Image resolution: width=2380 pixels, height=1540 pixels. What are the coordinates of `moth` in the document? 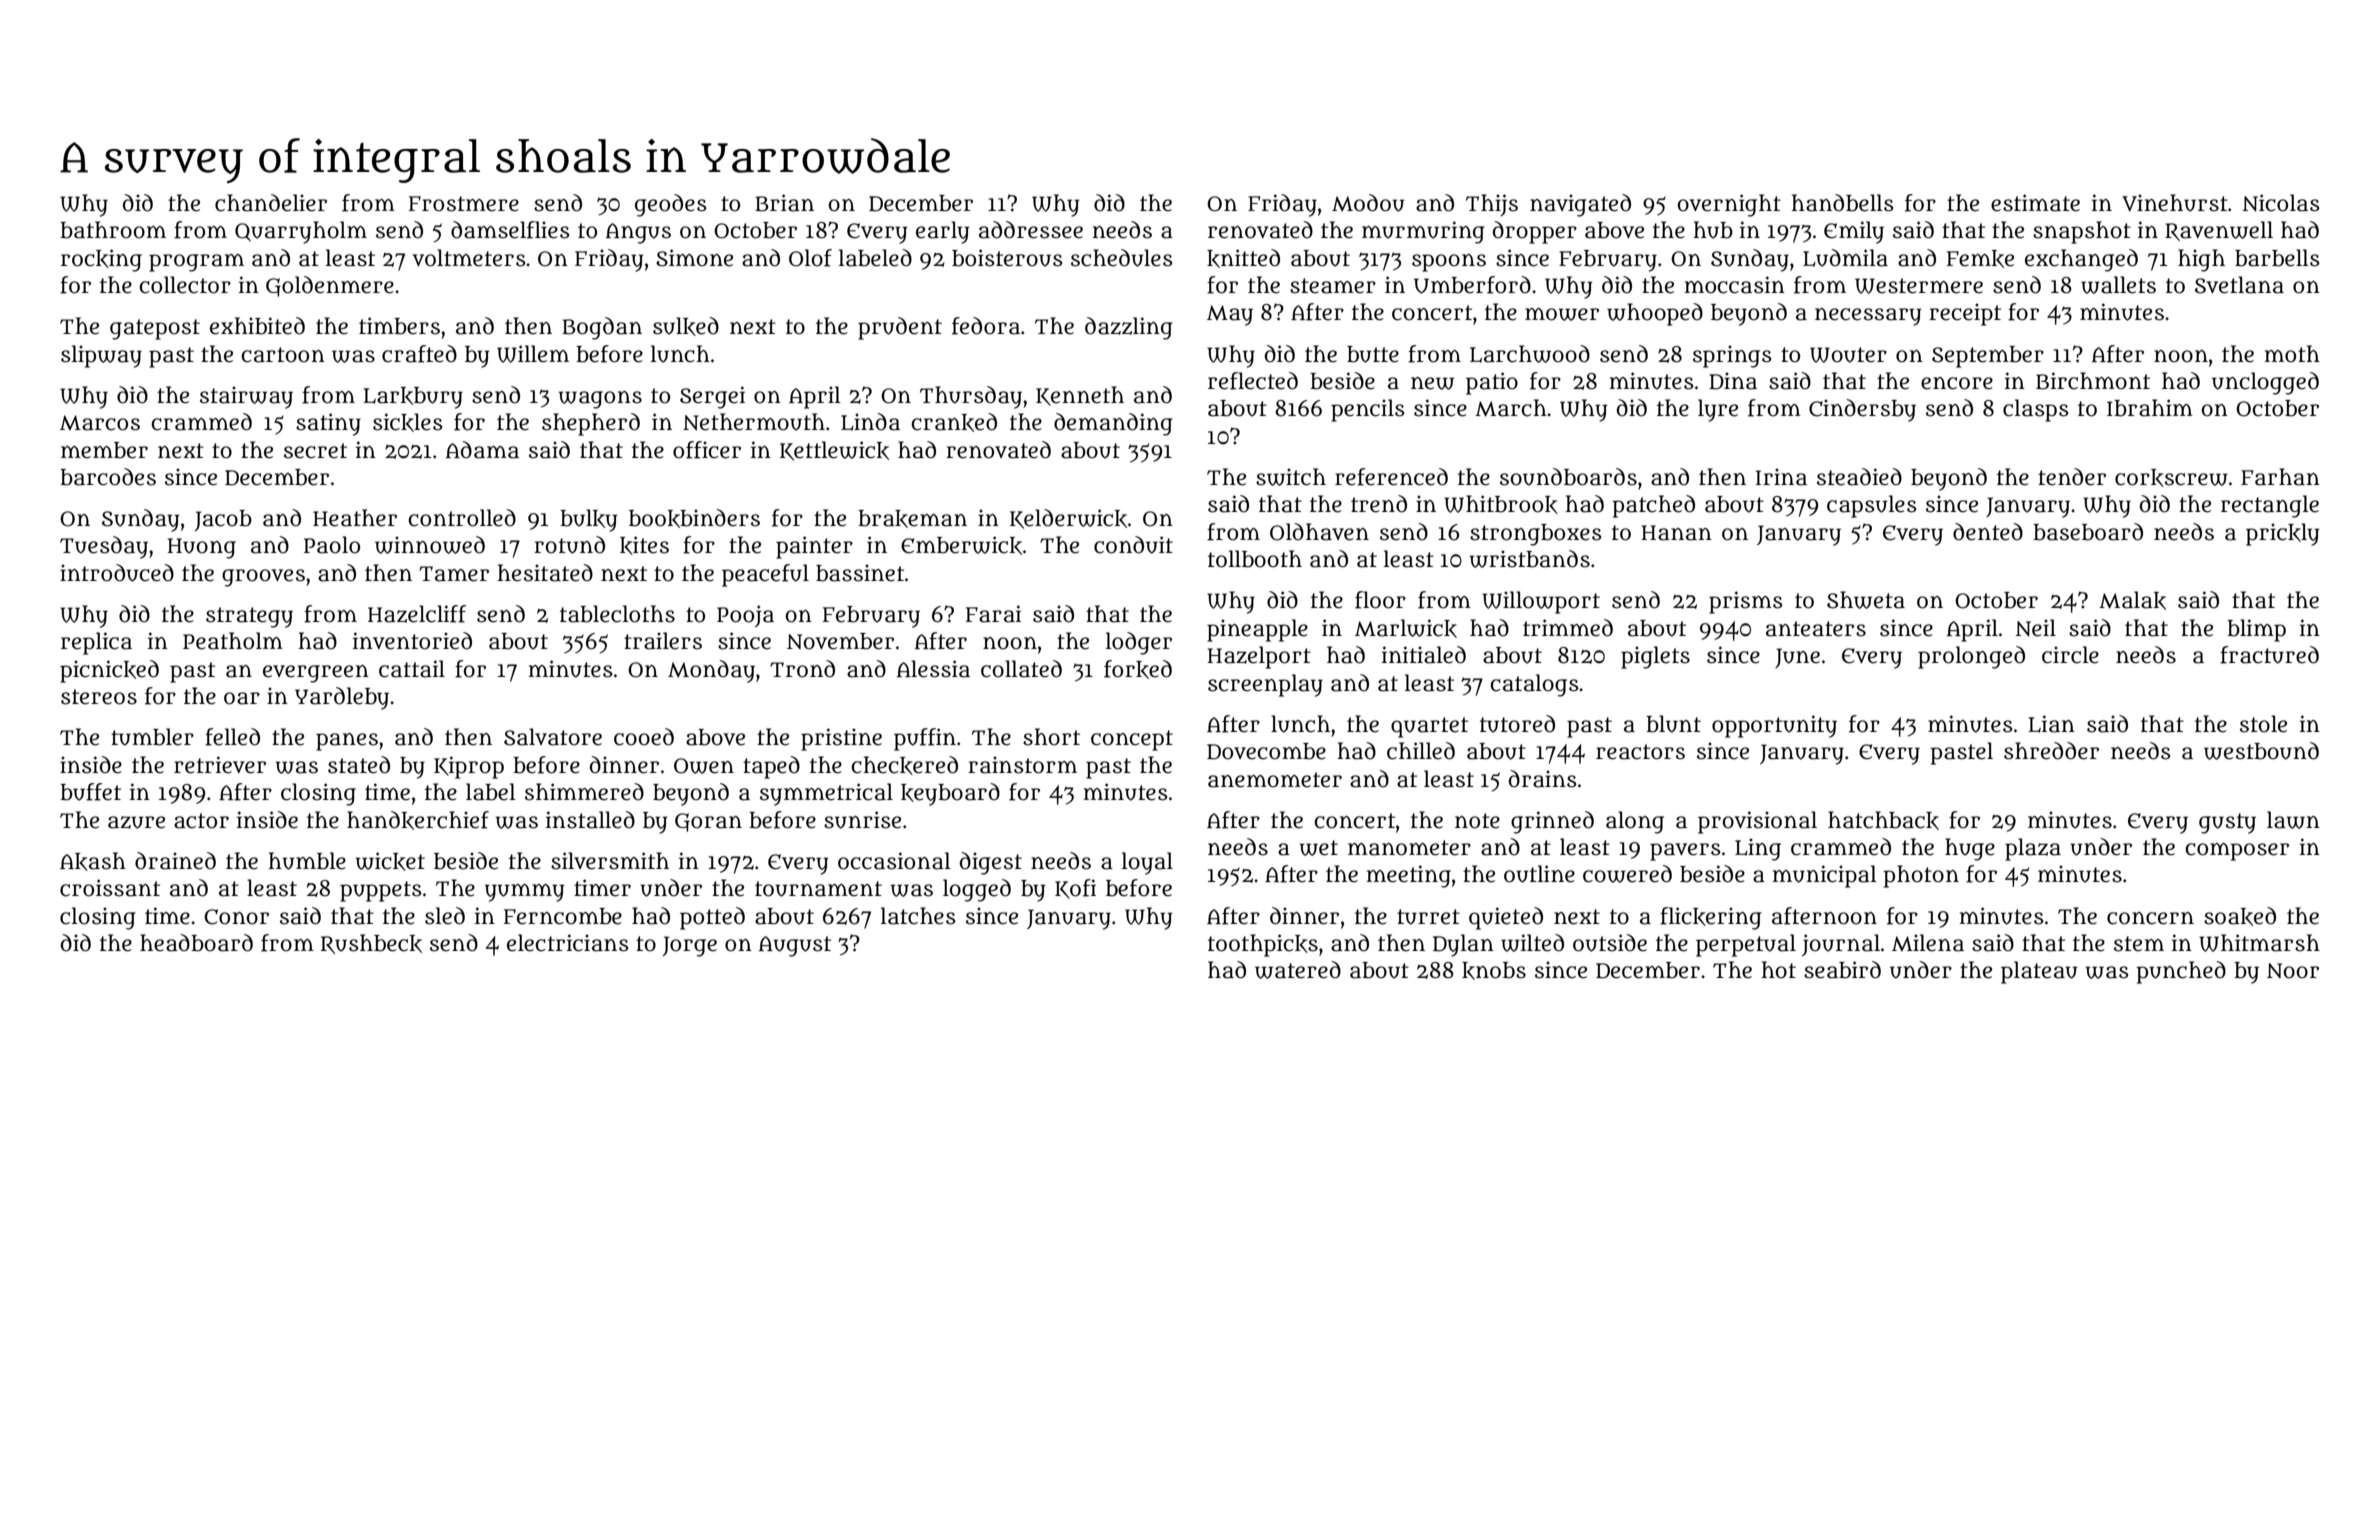 It's located at (2292, 354).
